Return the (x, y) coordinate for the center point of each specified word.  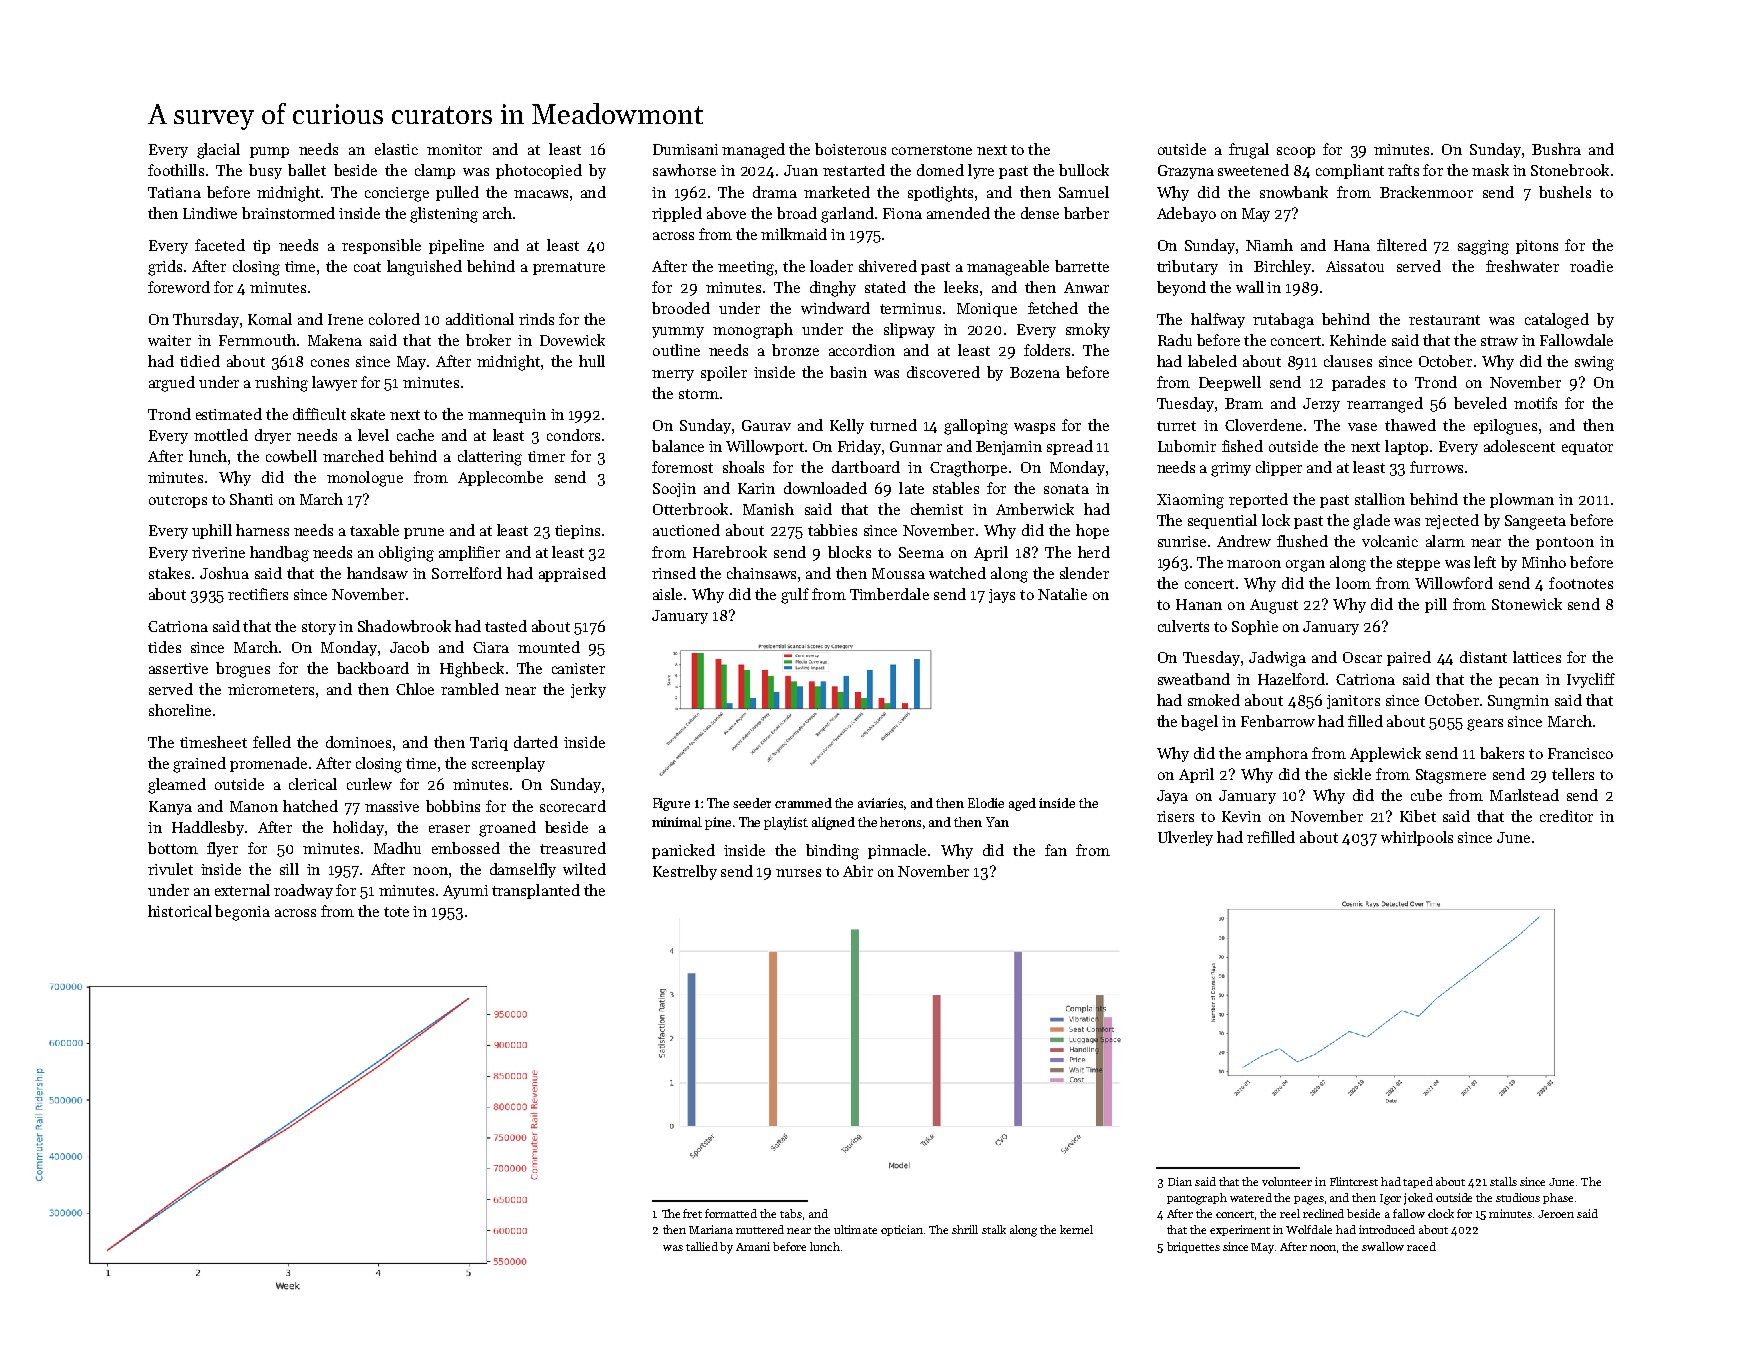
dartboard (866, 467)
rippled (677, 214)
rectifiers (258, 594)
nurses (798, 873)
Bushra (1556, 149)
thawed (1410, 425)
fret (692, 1213)
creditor (1566, 816)
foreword (179, 287)
